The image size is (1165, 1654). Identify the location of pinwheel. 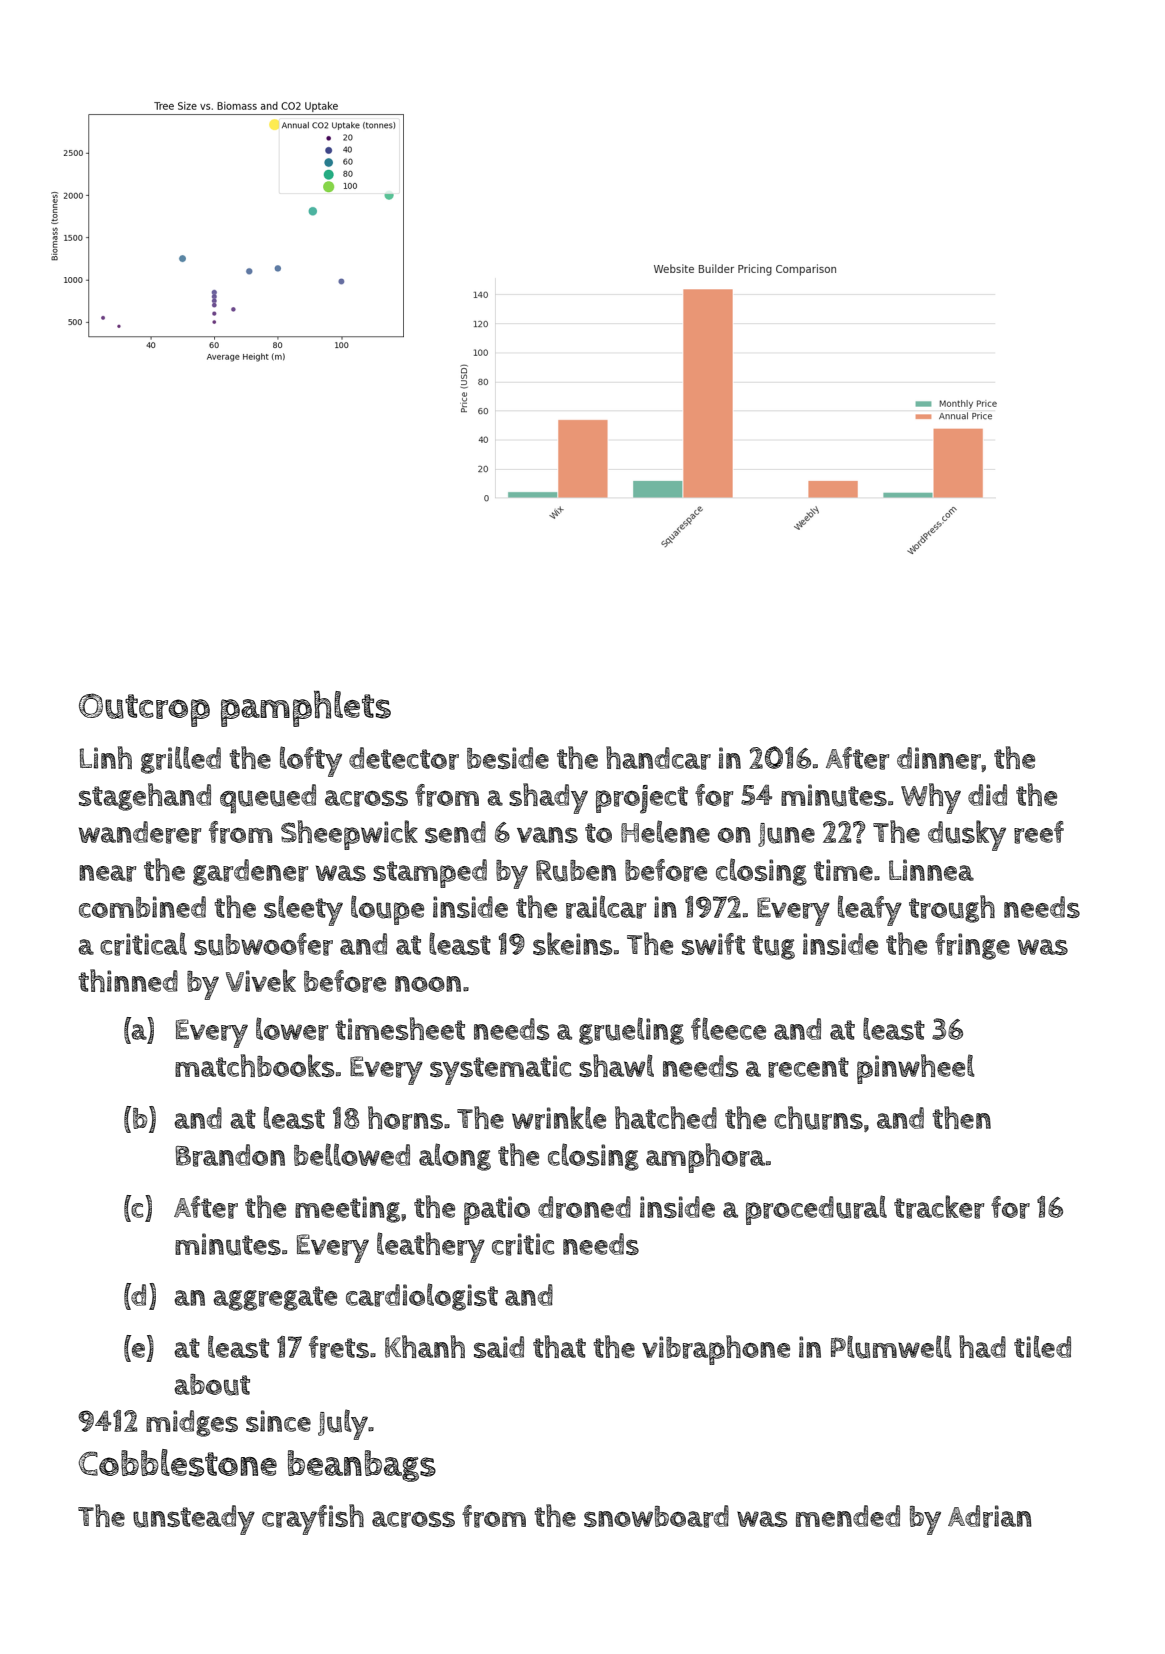
(916, 1069).
